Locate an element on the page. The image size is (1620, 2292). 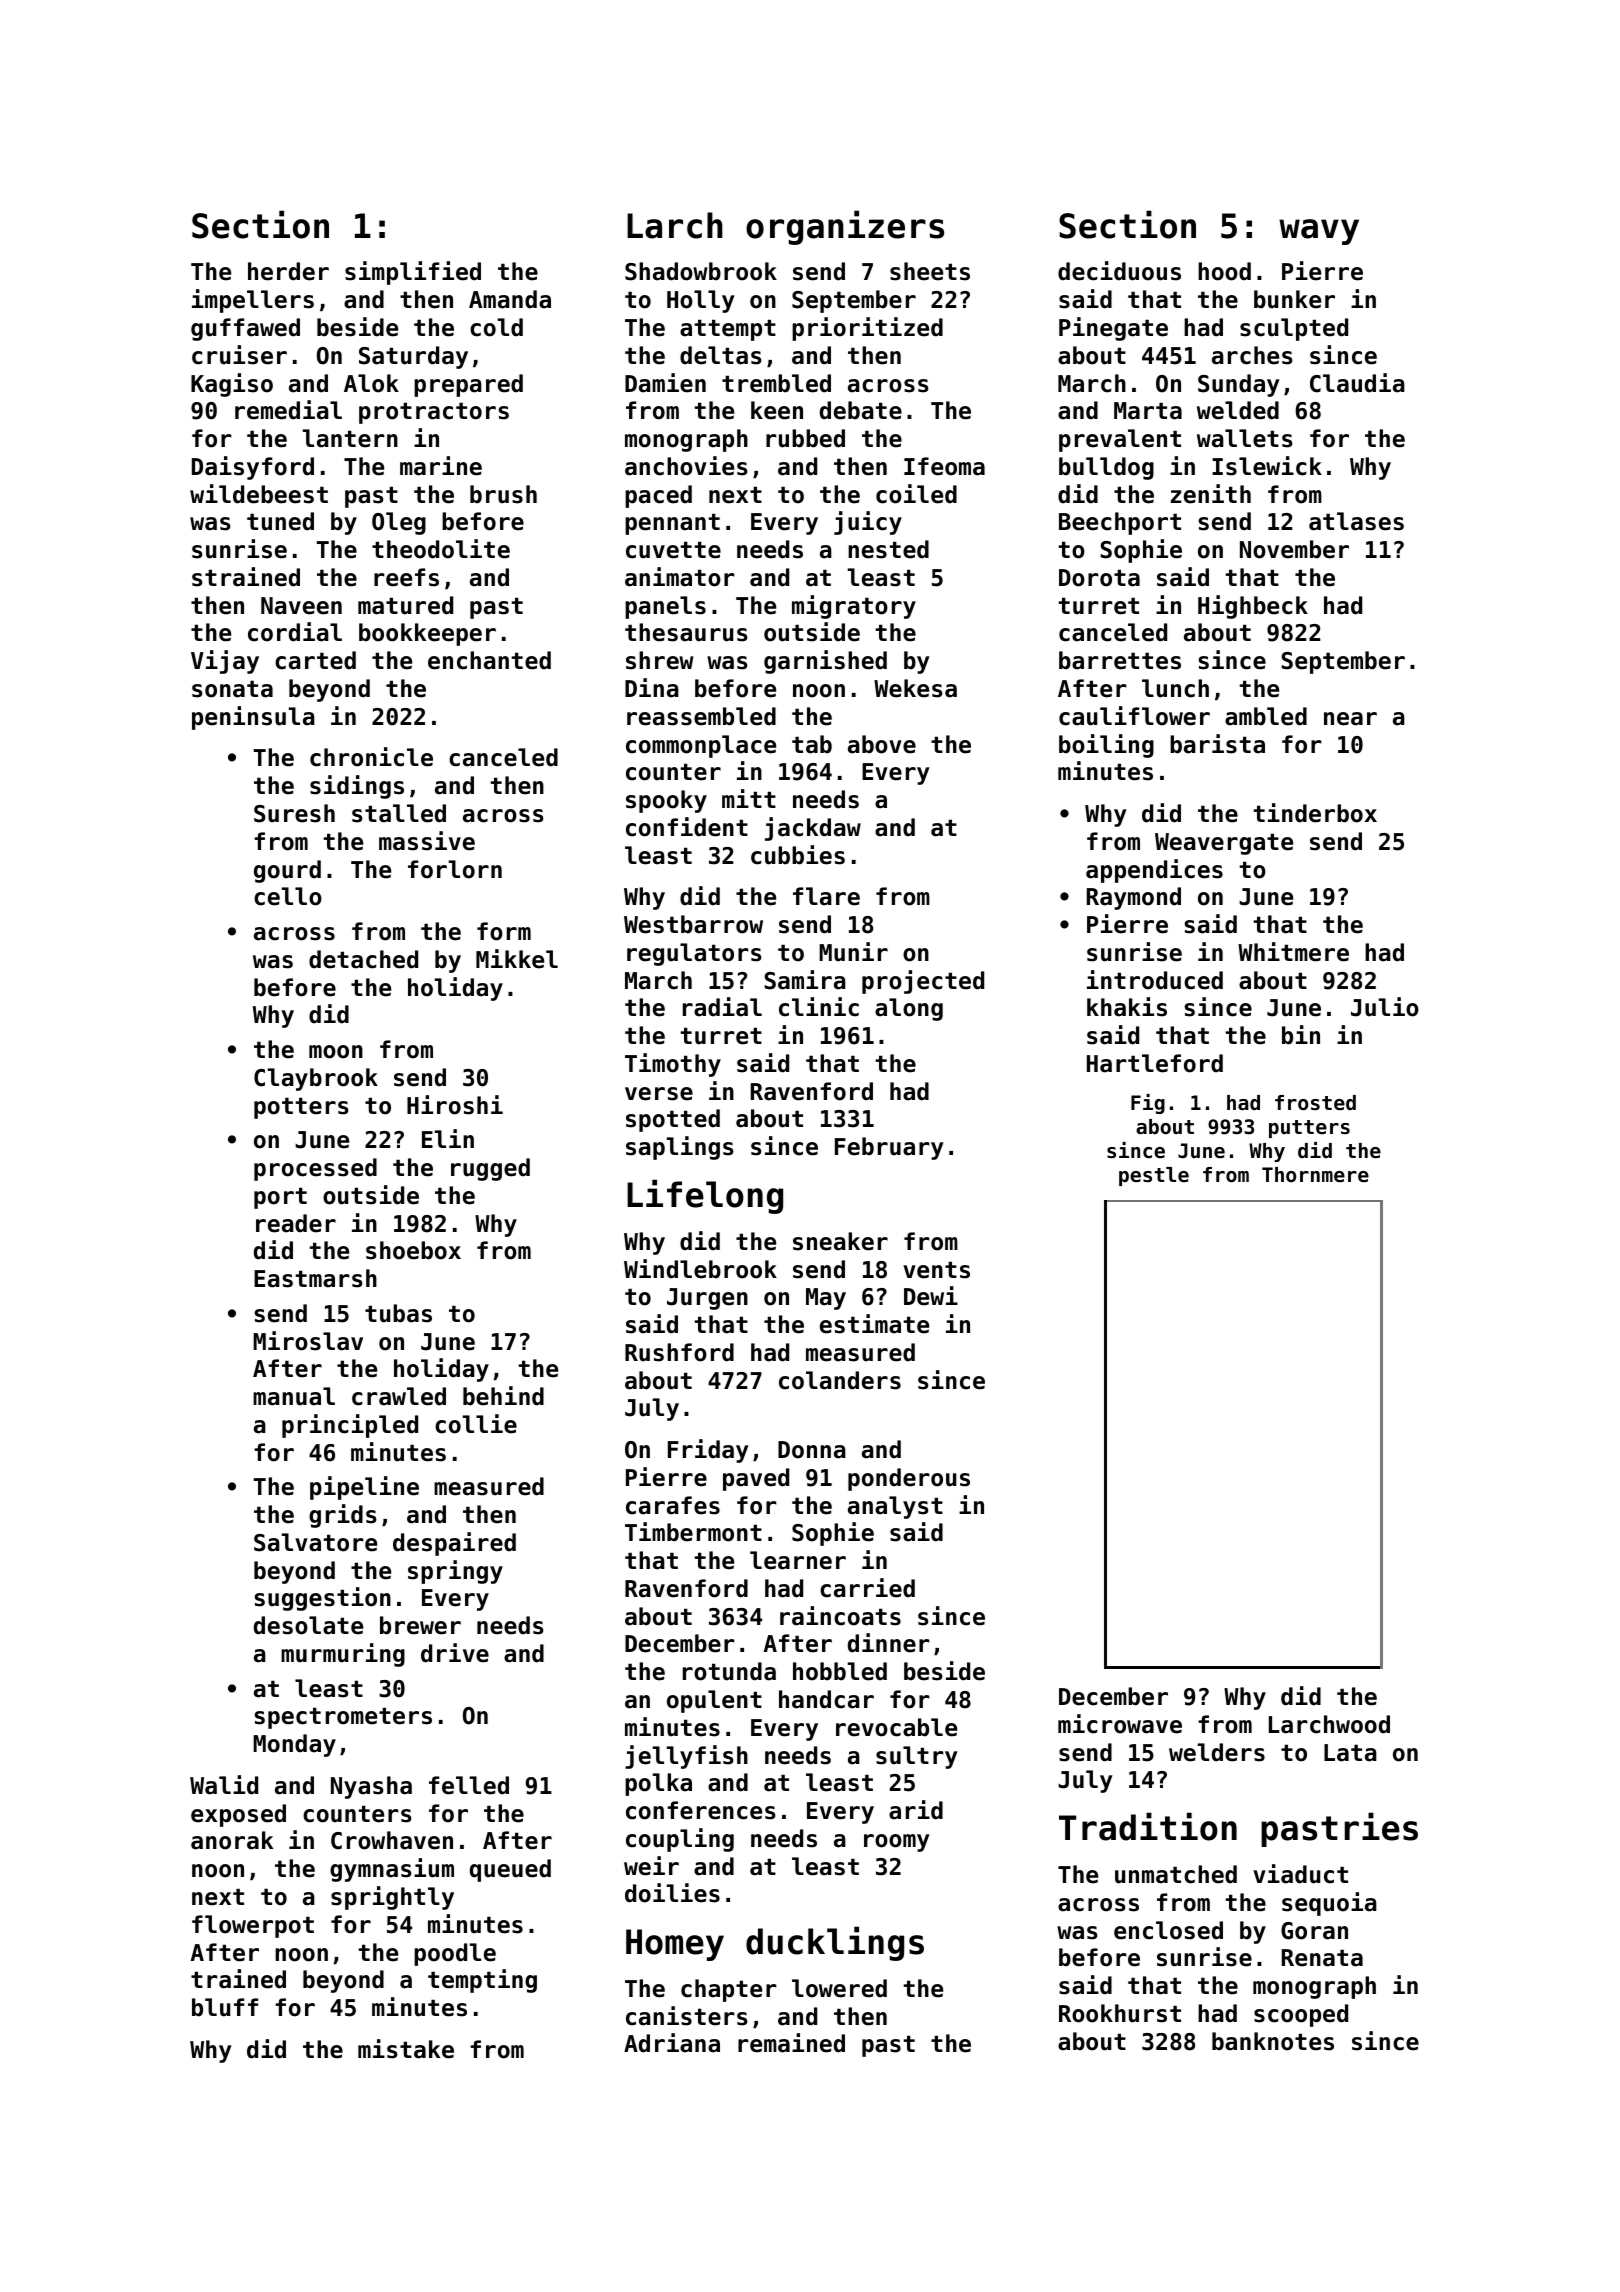
bluff is located at coordinates (225, 2007).
